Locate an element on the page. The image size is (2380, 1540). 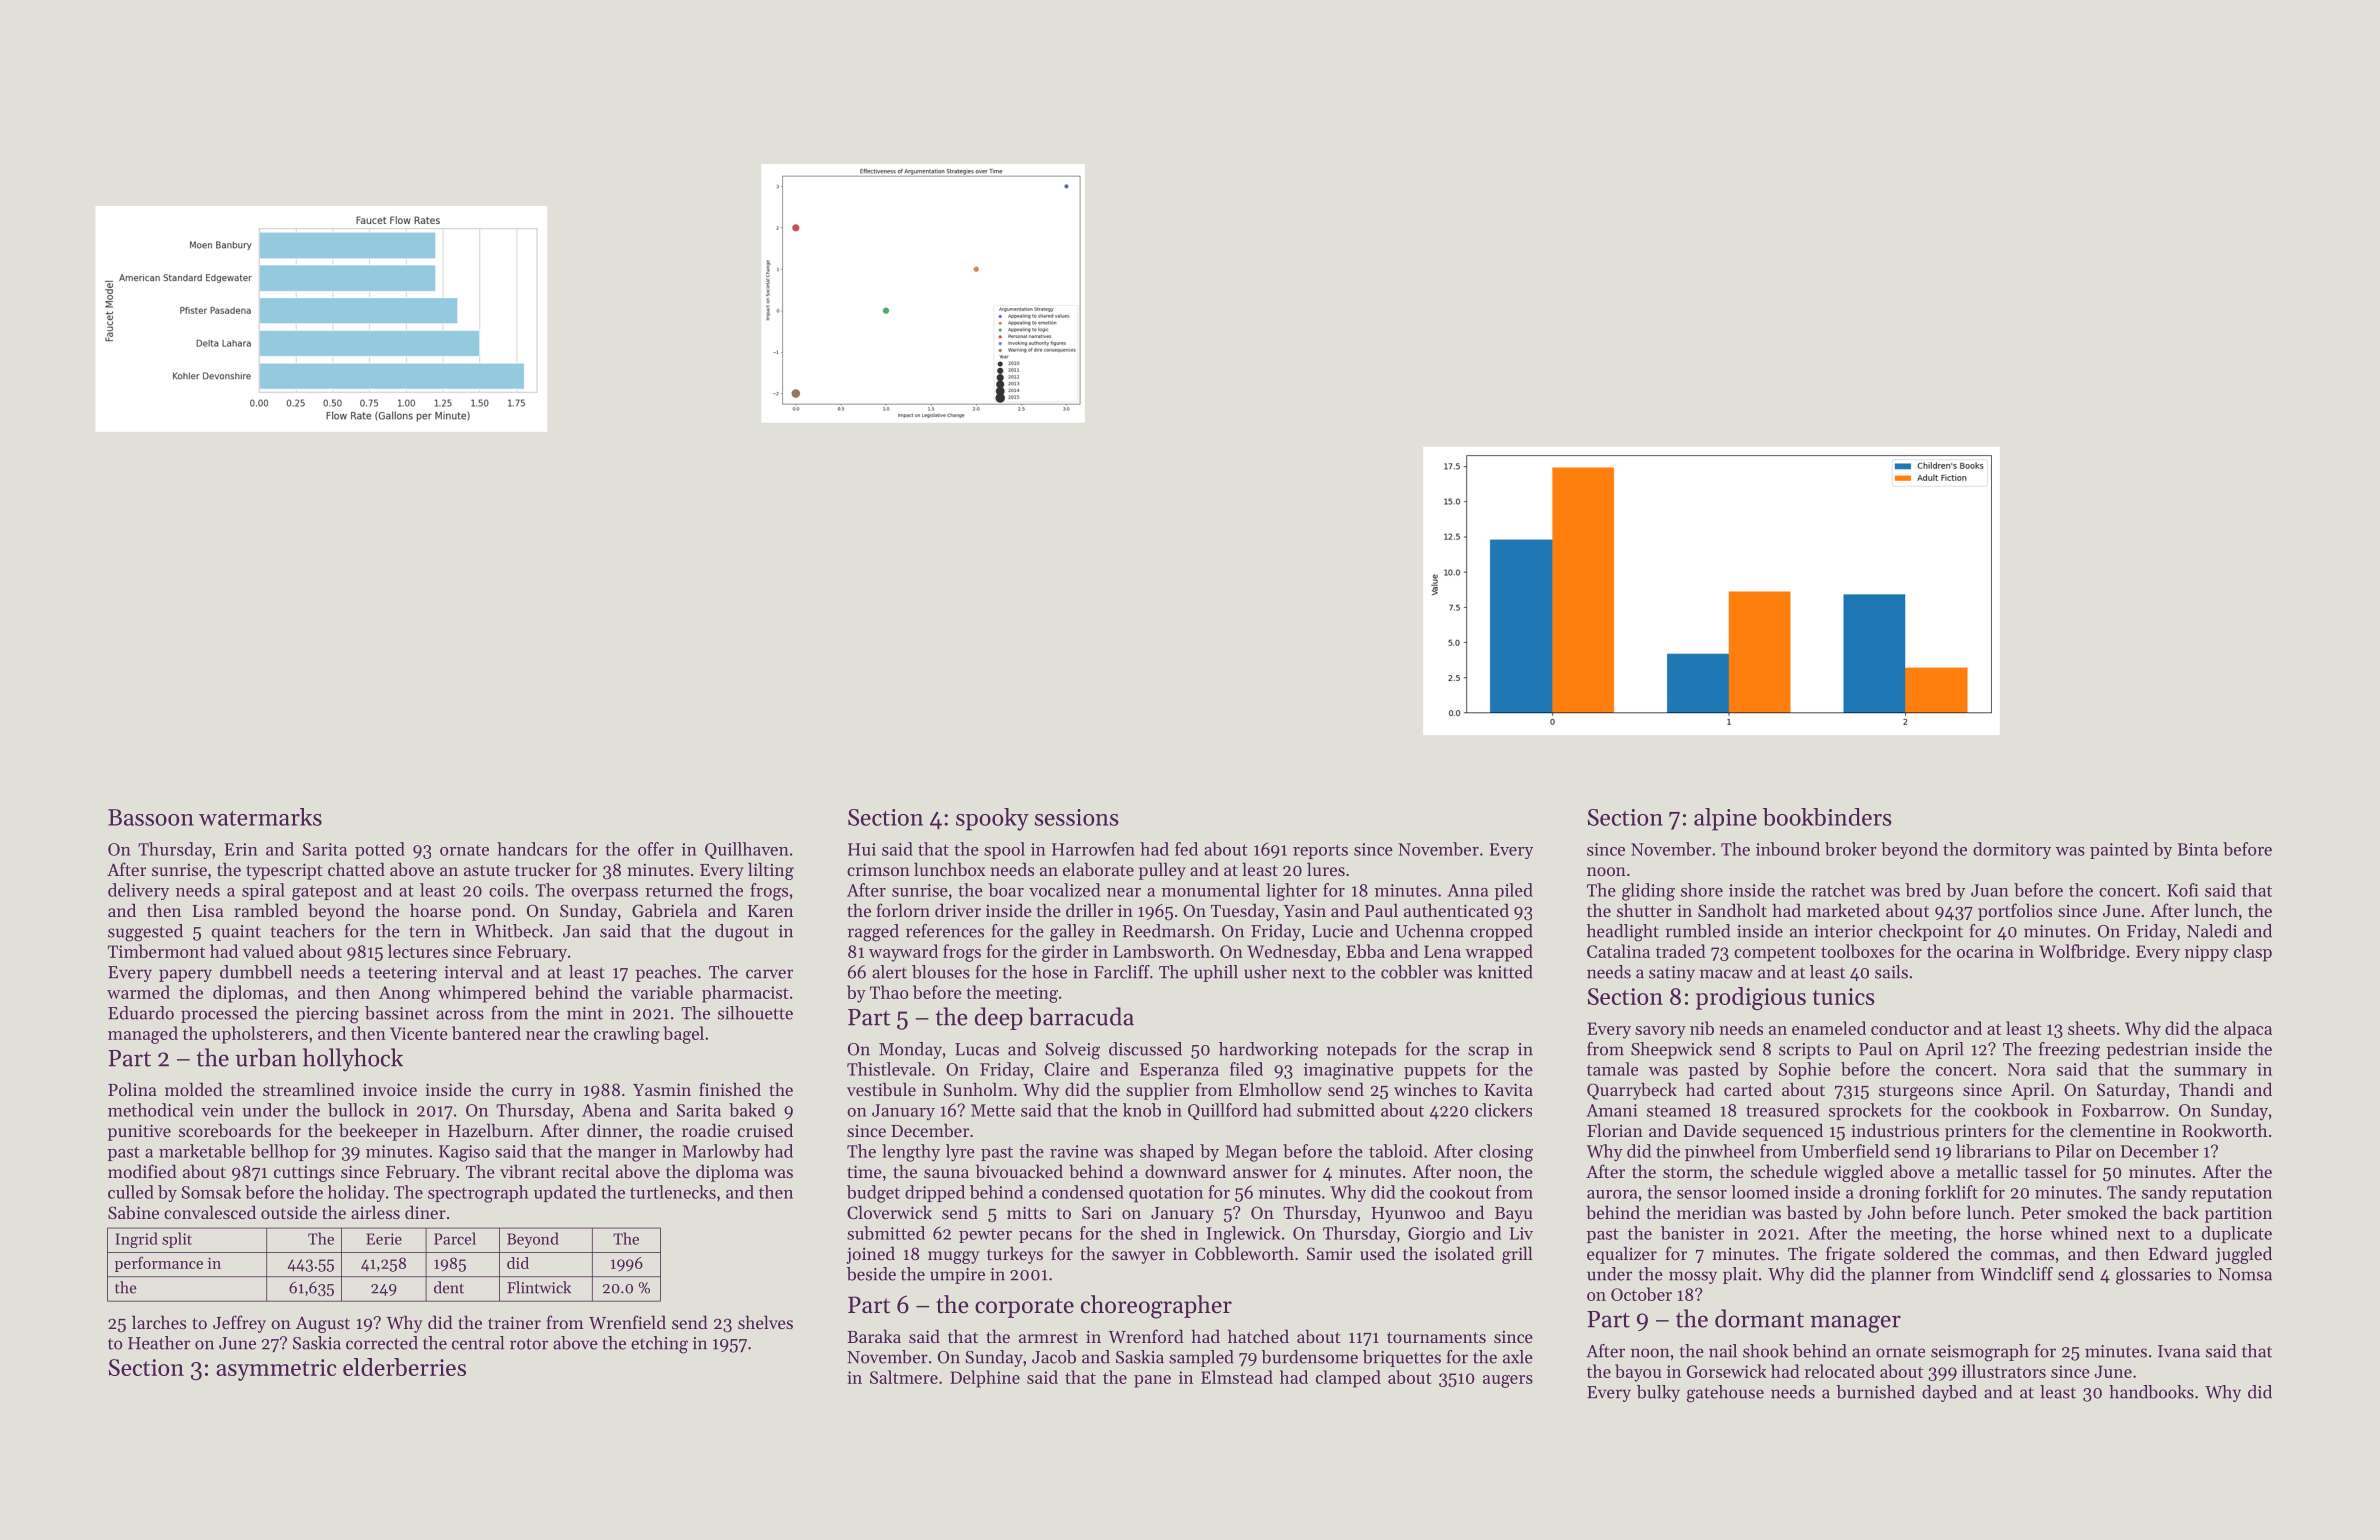
shaped is located at coordinates (1167, 1152).
